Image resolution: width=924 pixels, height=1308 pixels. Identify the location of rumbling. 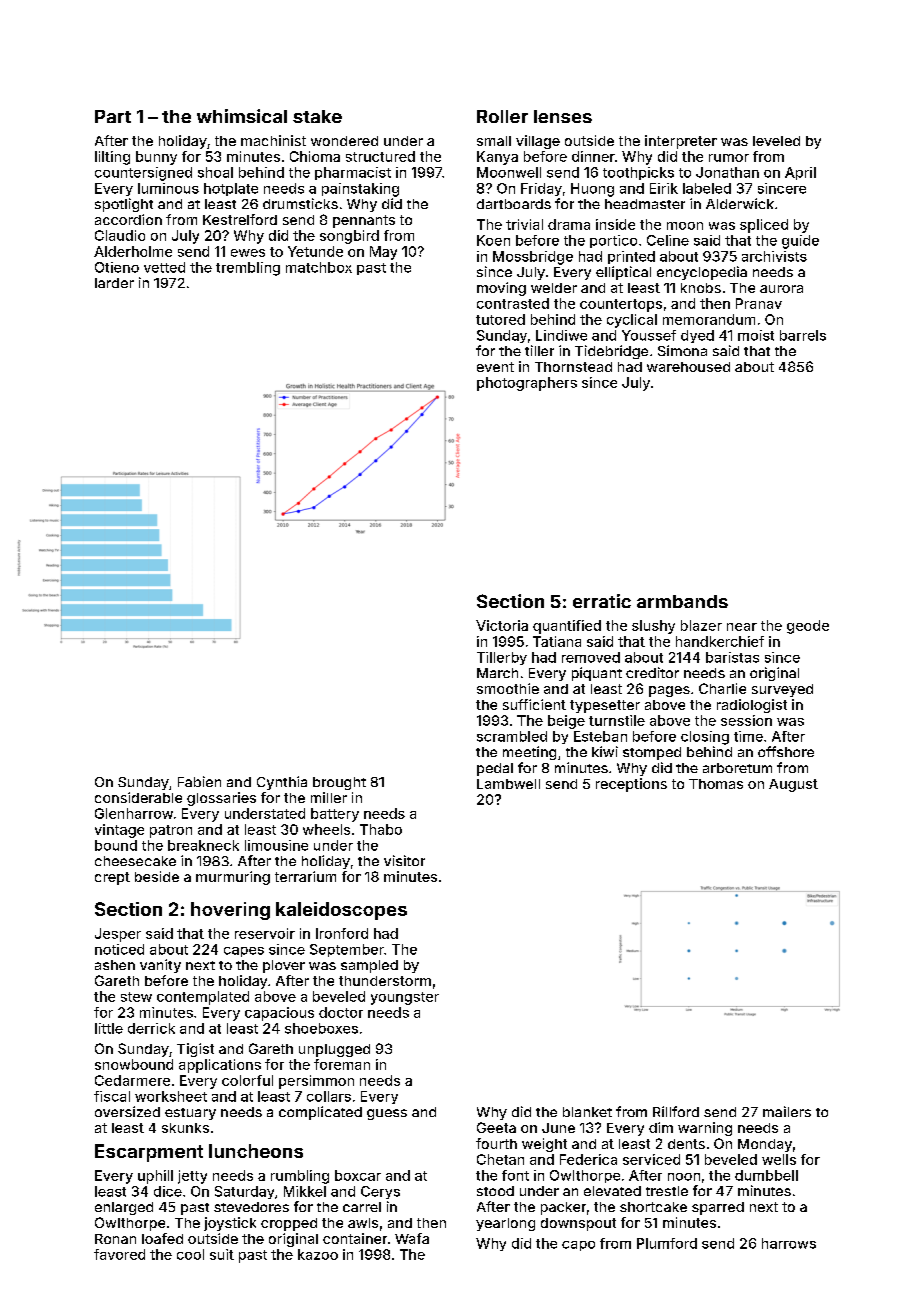
(300, 1177).
